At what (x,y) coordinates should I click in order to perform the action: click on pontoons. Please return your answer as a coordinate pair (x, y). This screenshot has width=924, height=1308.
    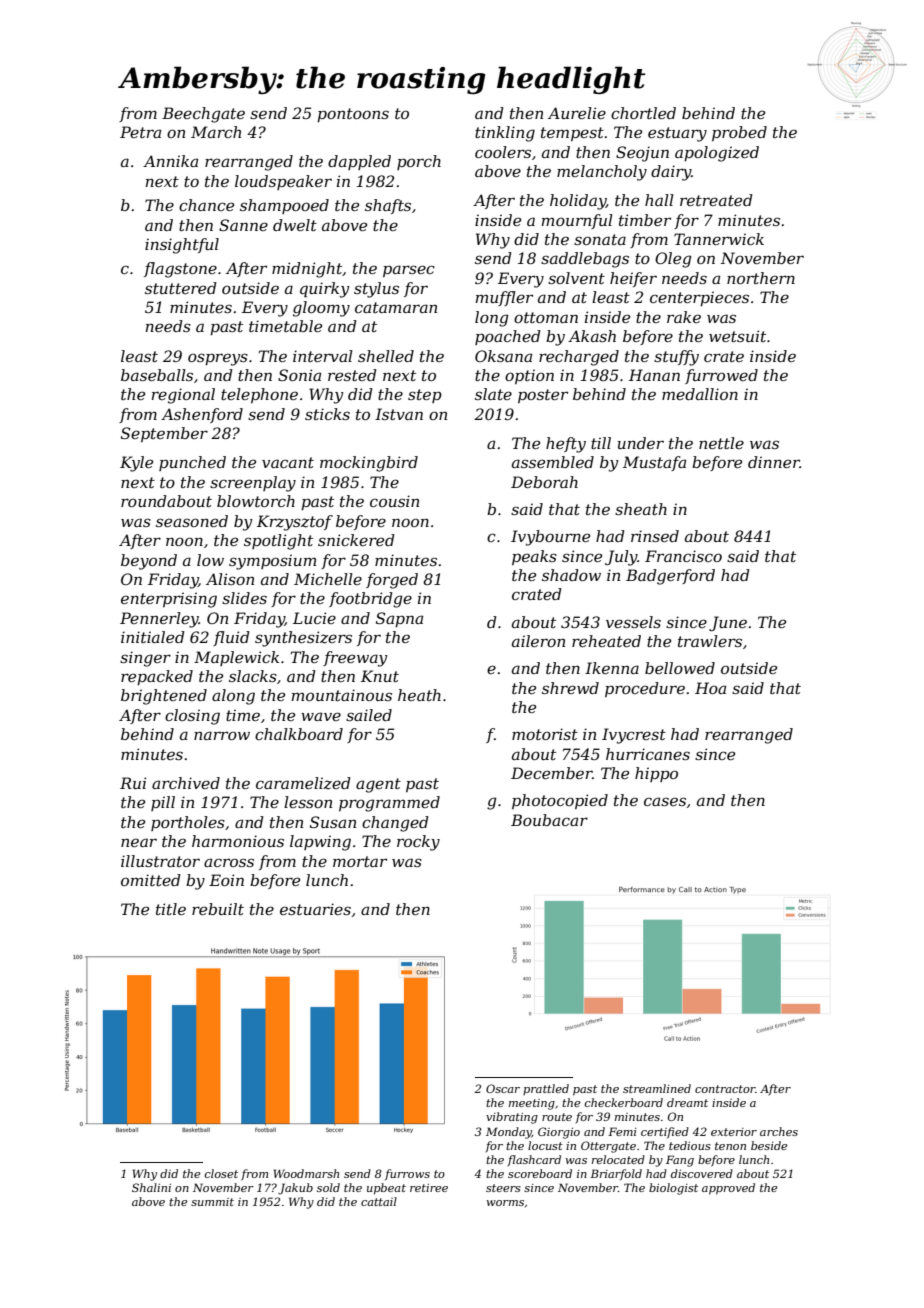
    Looking at the image, I should click on (353, 115).
